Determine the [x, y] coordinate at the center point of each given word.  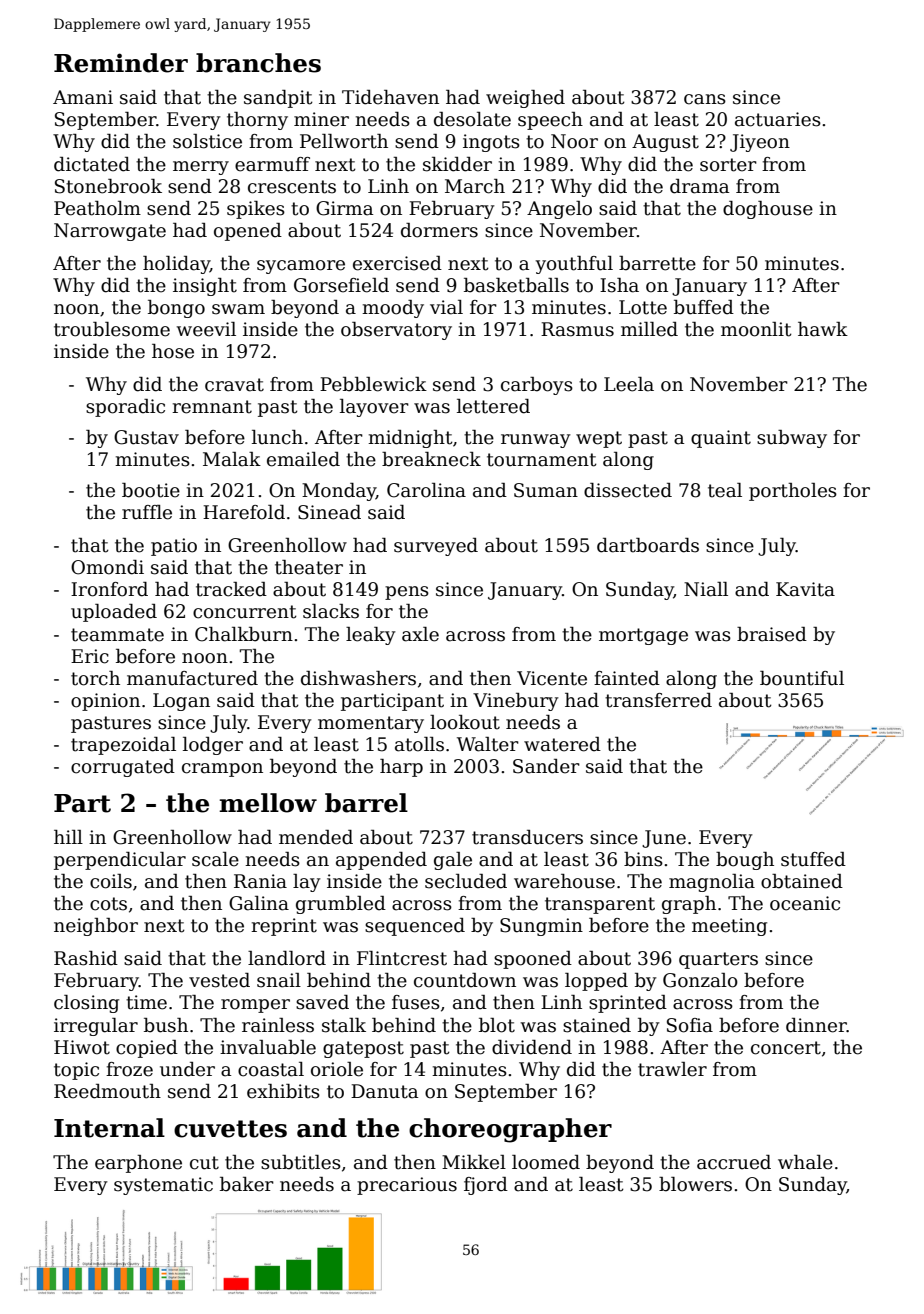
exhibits [283, 1091]
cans [705, 99]
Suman [546, 490]
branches [258, 63]
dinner [816, 1025]
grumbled [341, 905]
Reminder [121, 63]
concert [786, 1048]
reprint [284, 927]
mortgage [643, 636]
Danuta [384, 1091]
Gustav [146, 437]
